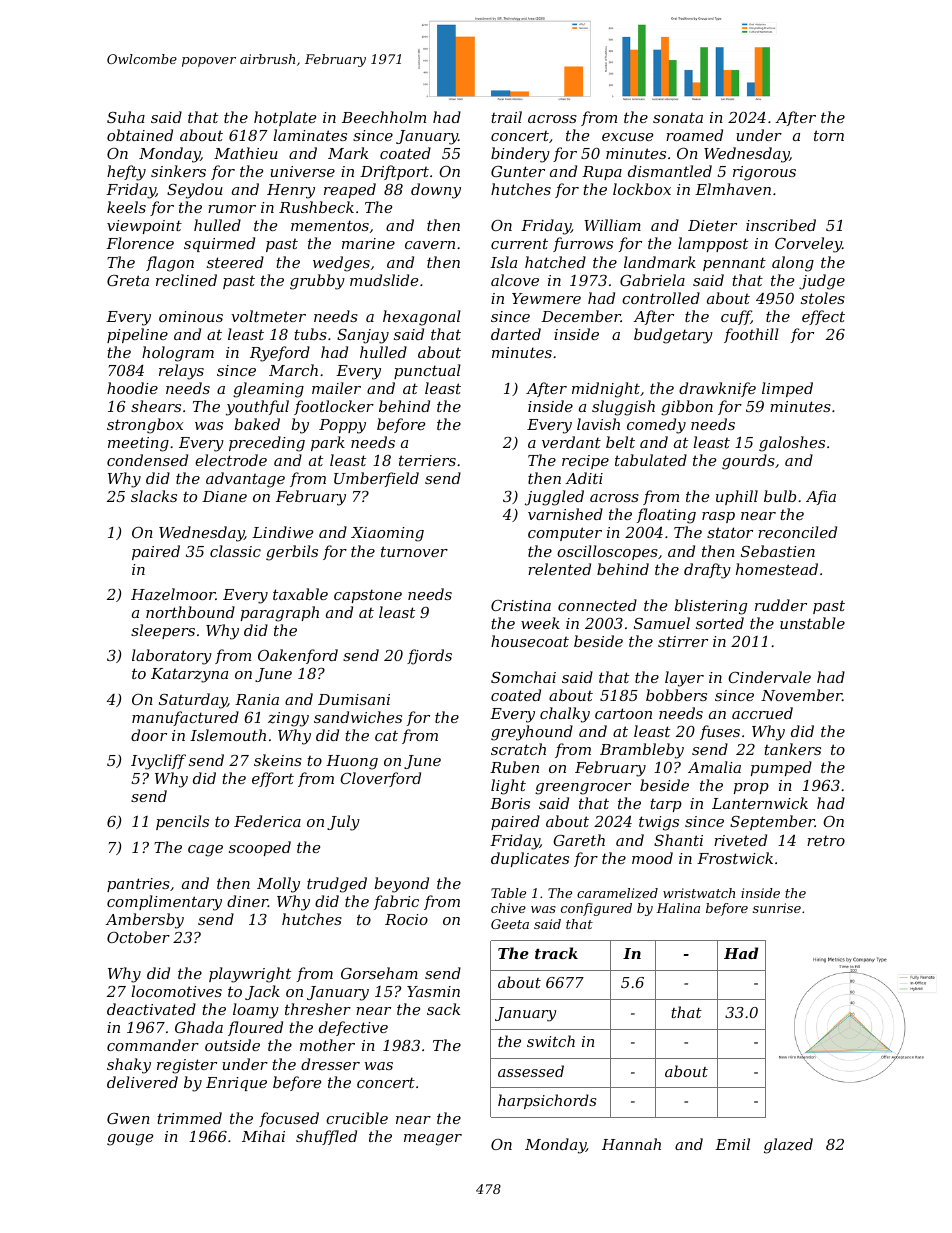  I want to click on configured, so click(596, 909).
